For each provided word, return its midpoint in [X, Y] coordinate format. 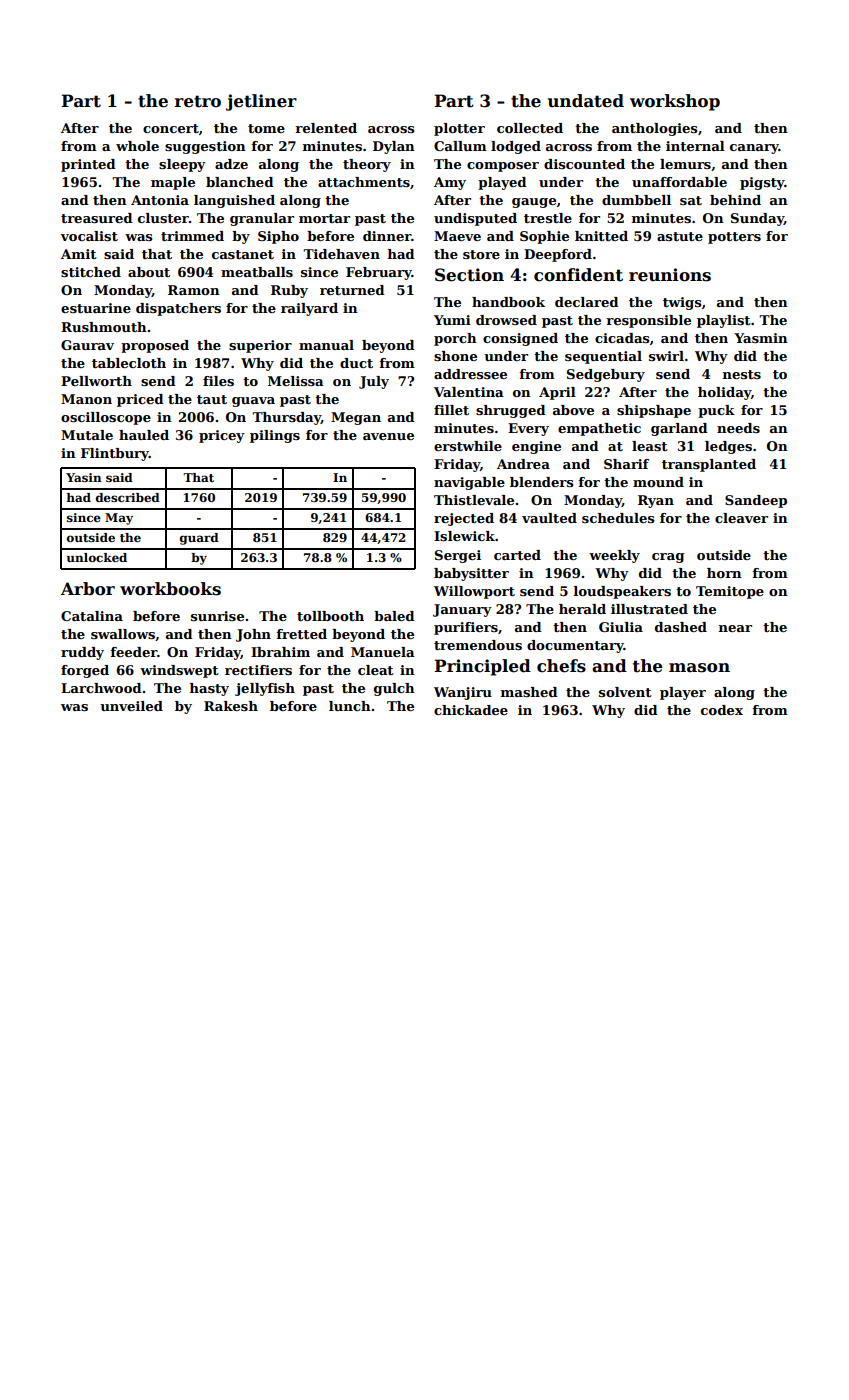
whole [137, 146]
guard [199, 539]
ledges [728, 447]
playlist [724, 321]
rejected [464, 519]
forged [85, 671]
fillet [451, 410]
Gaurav [87, 345]
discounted [584, 164]
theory [367, 165]
